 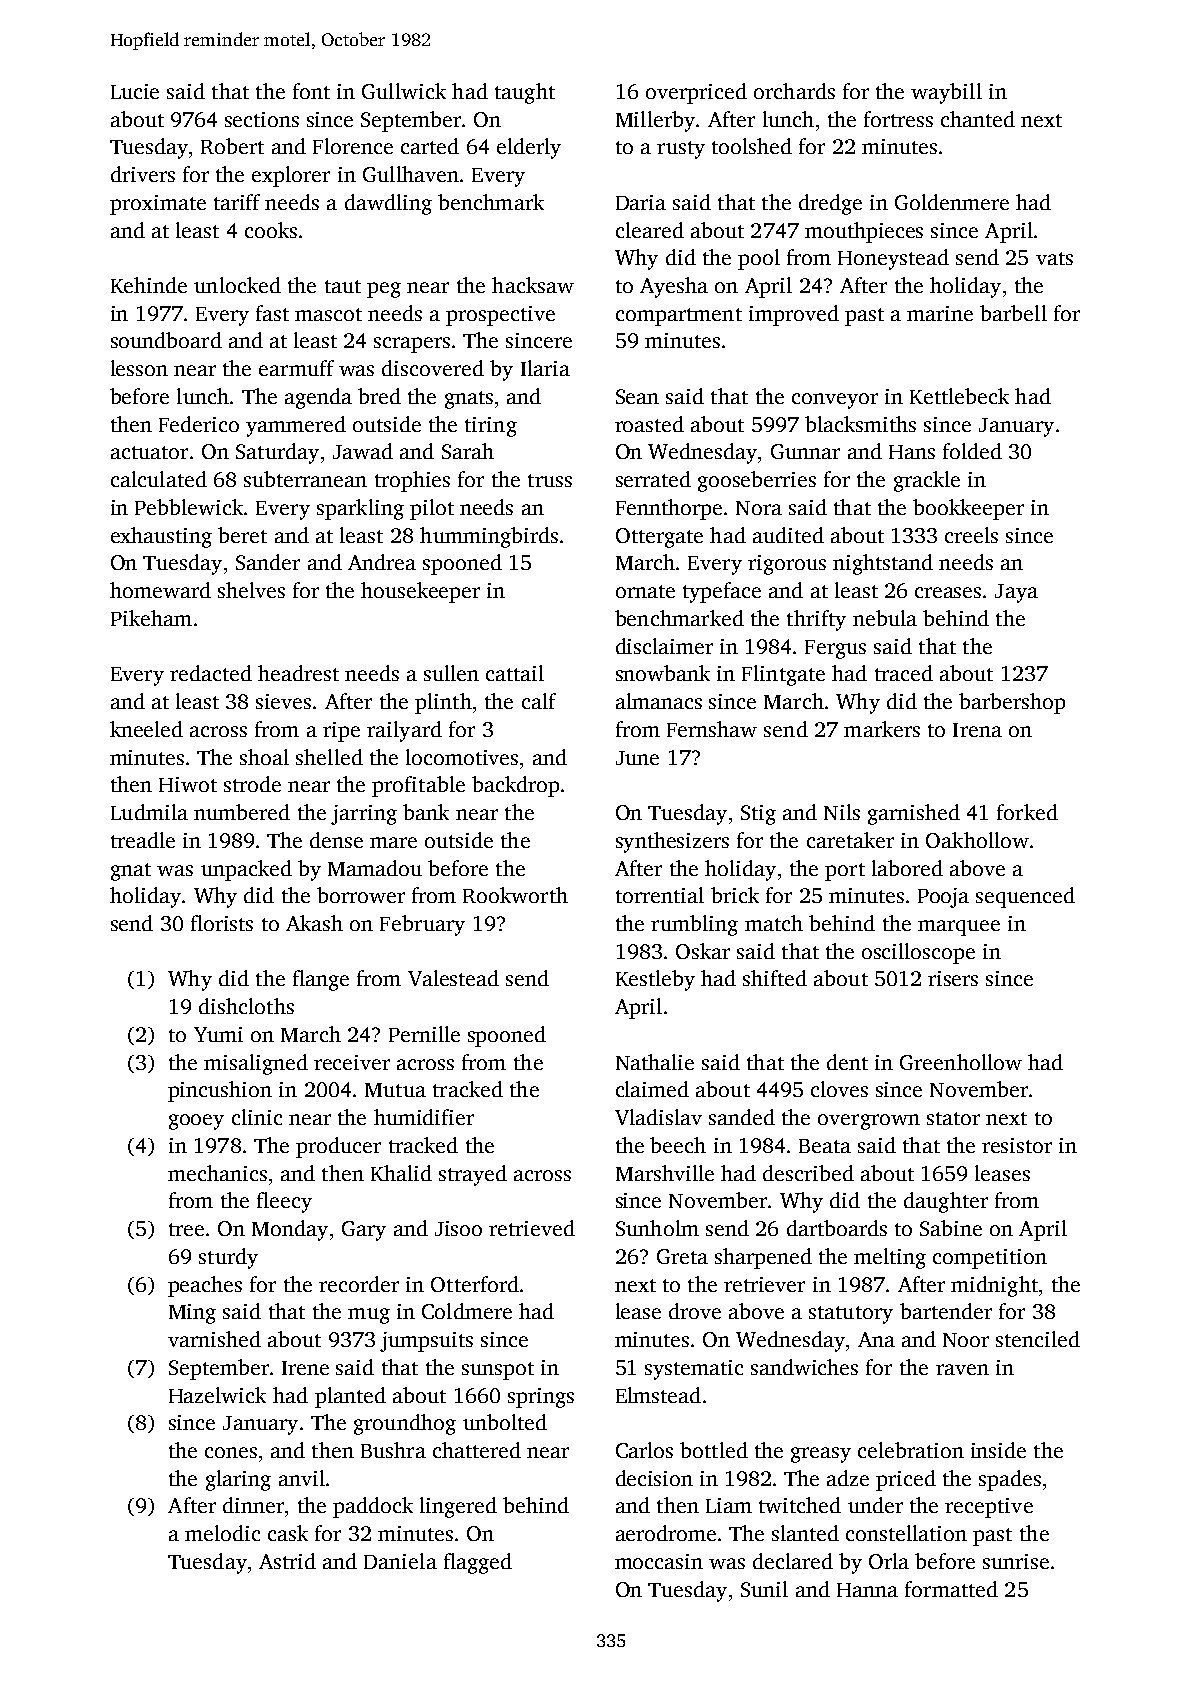 I want to click on treadle, so click(x=143, y=840).
